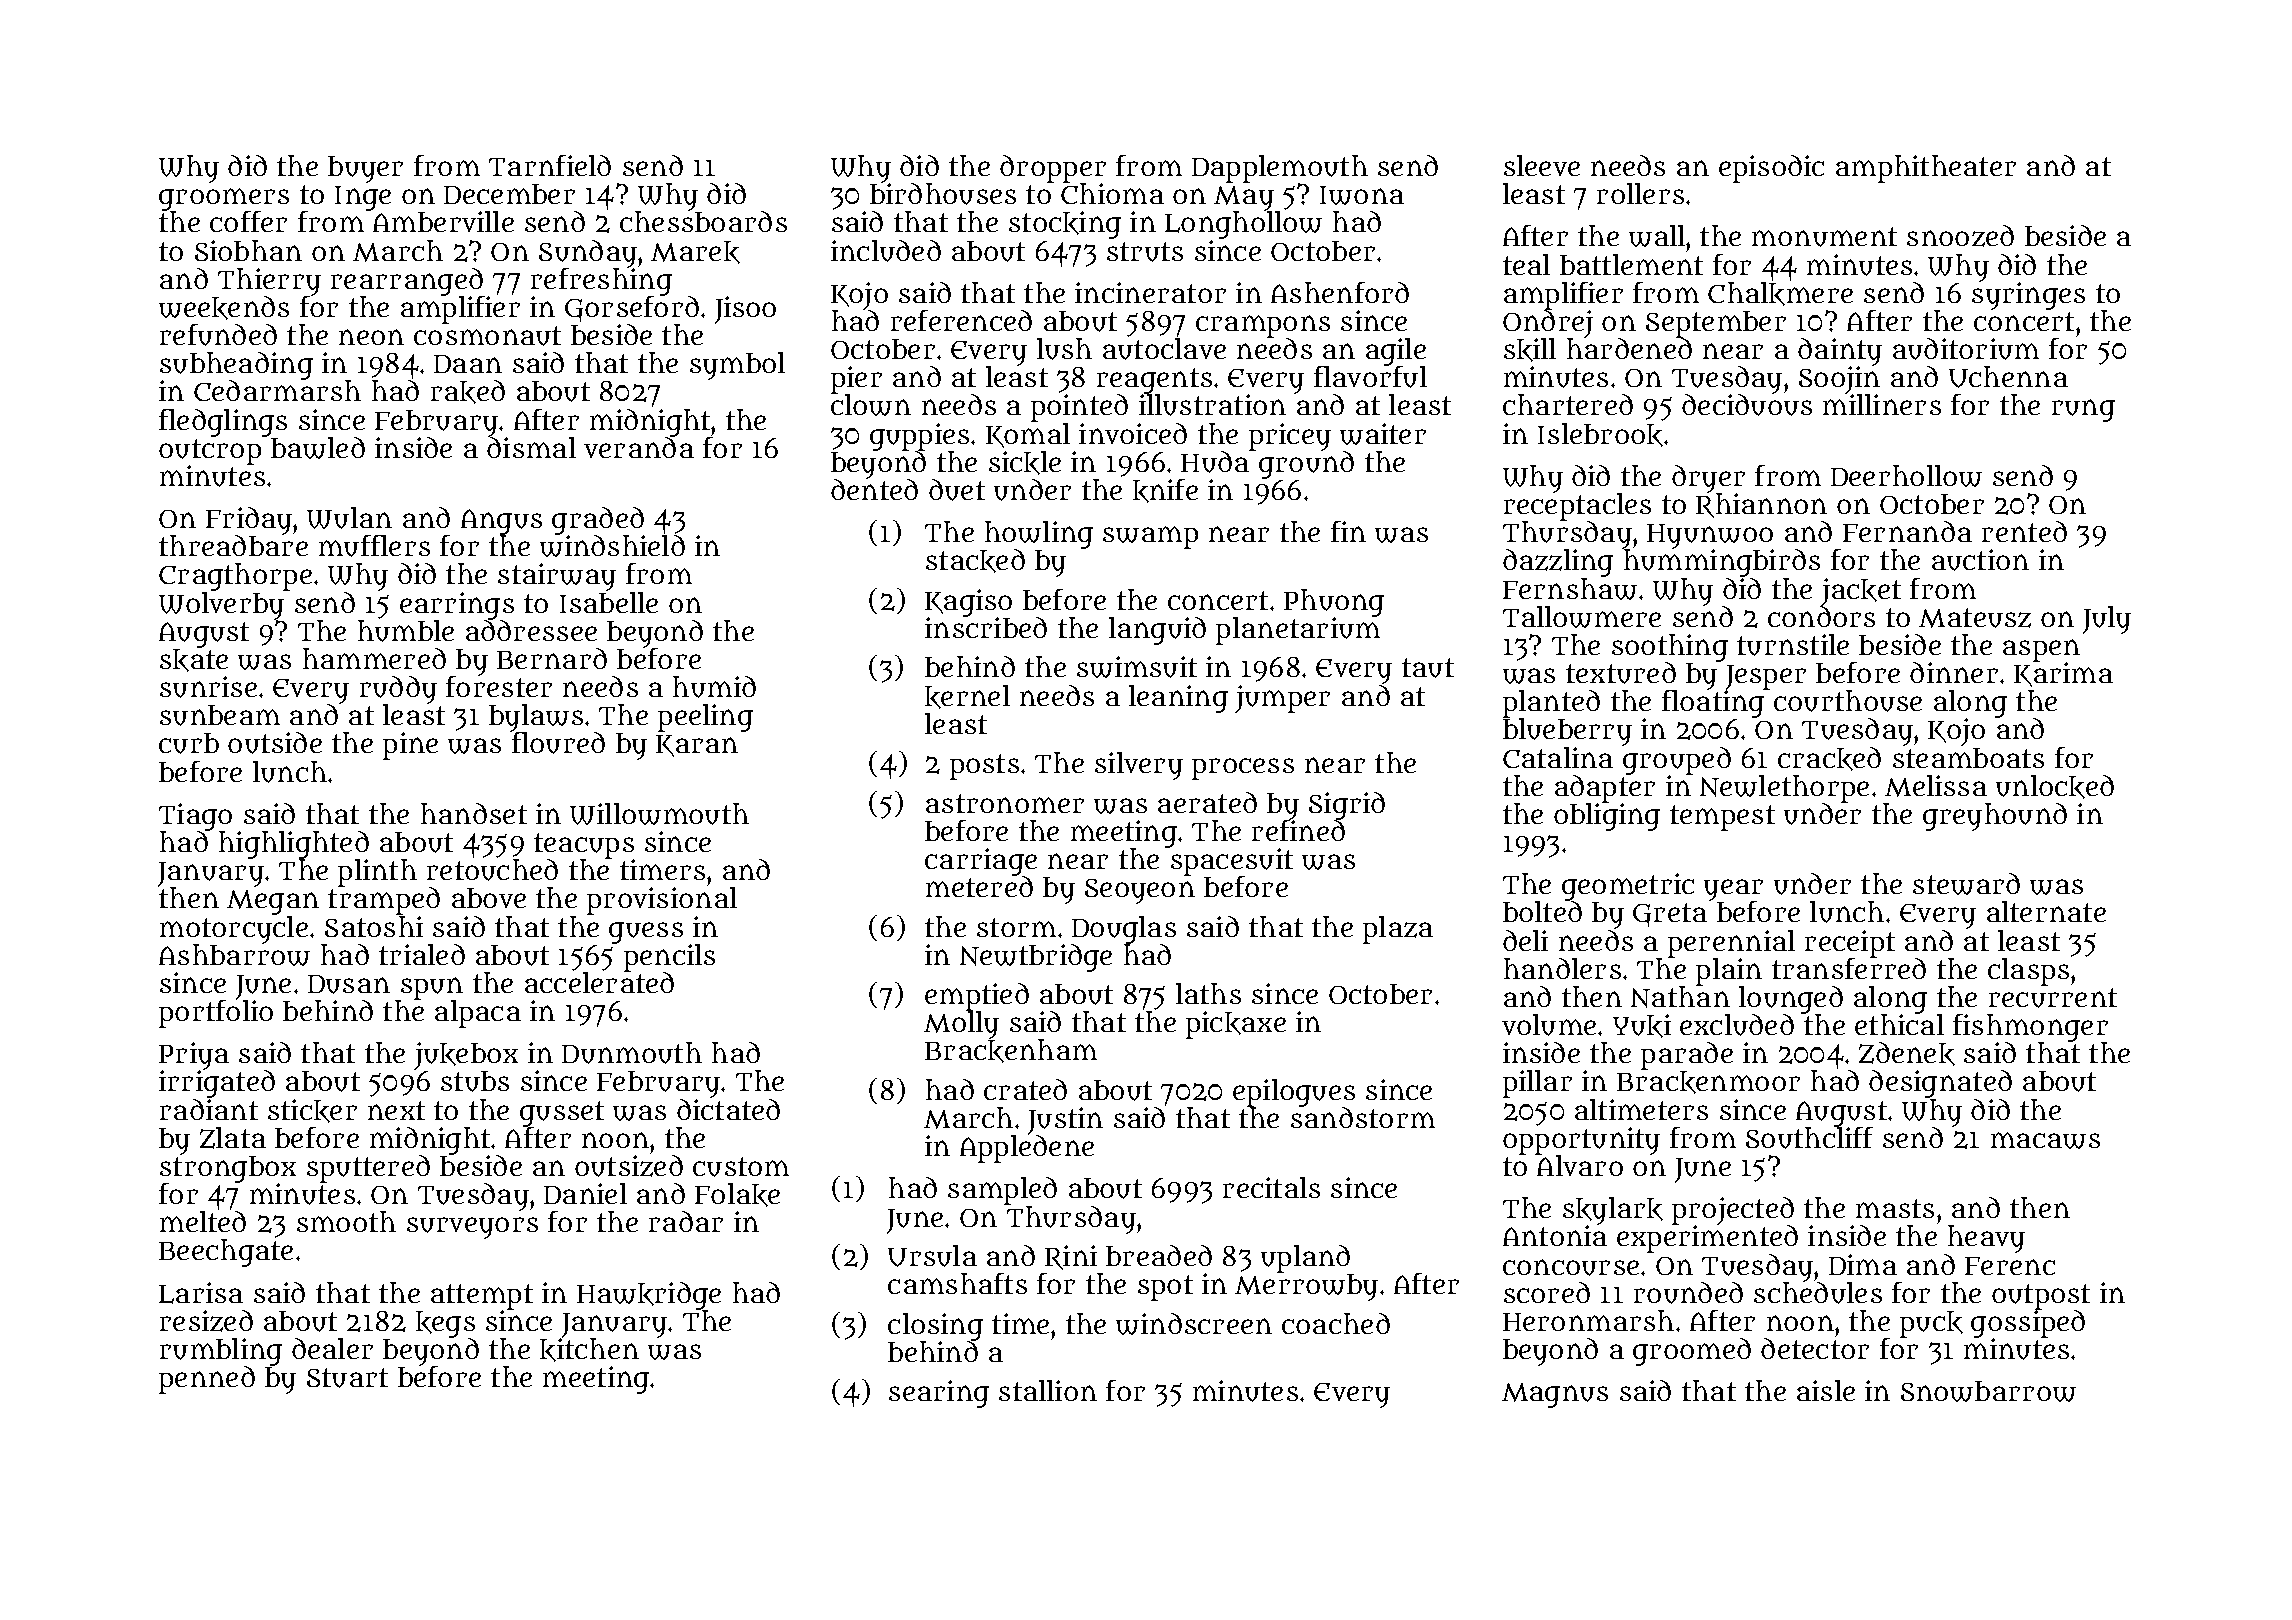 This screenshot has height=1620, width=2292. Describe the element at coordinates (1298, 631) in the screenshot. I see `planetarium` at that location.
